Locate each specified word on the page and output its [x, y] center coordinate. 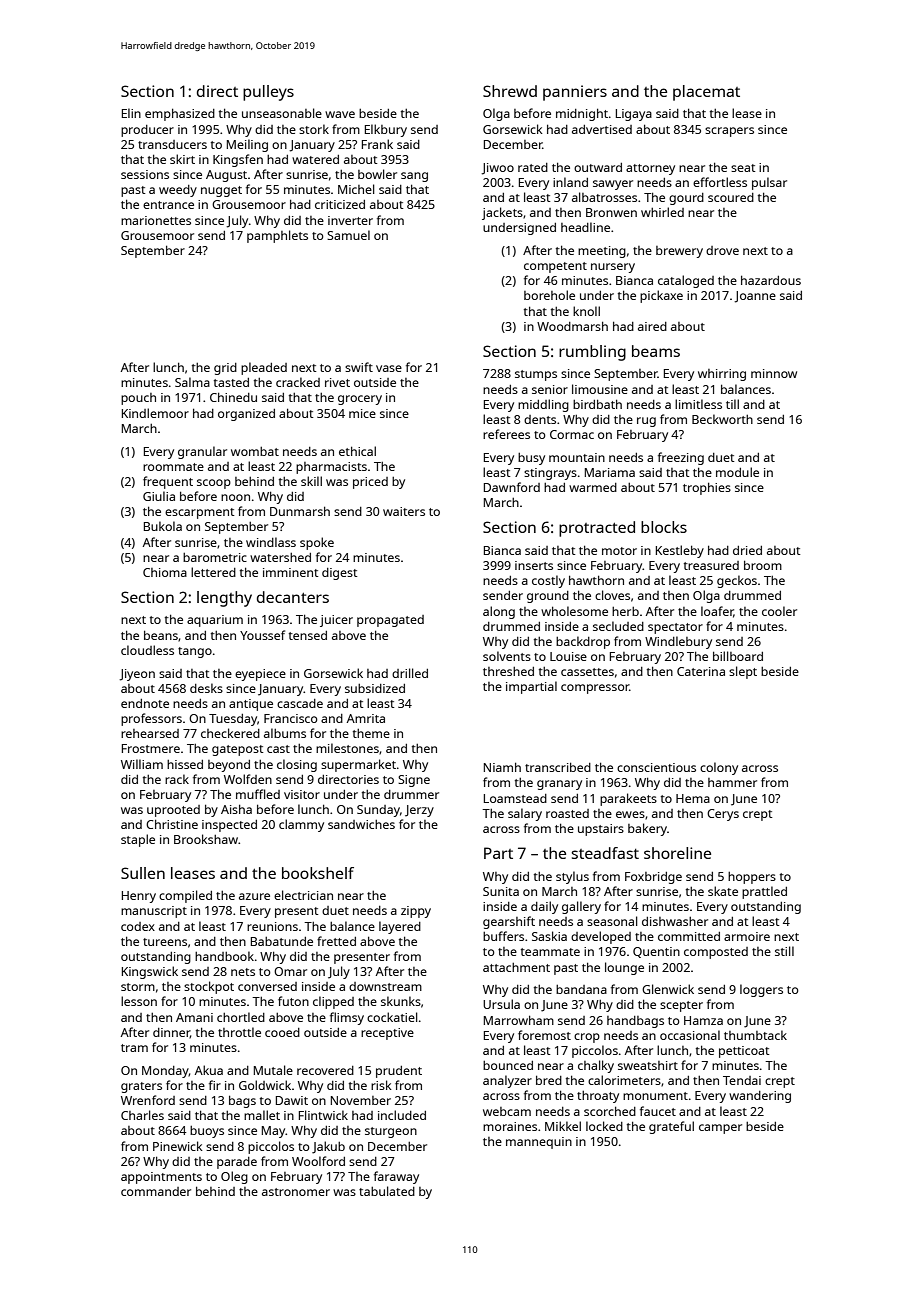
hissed [185, 764]
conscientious [656, 767]
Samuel [348, 235]
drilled [410, 673]
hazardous [771, 280]
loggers [761, 990]
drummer [411, 794]
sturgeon [391, 1132]
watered [315, 159]
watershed [280, 557]
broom [763, 565]
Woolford [318, 1161]
